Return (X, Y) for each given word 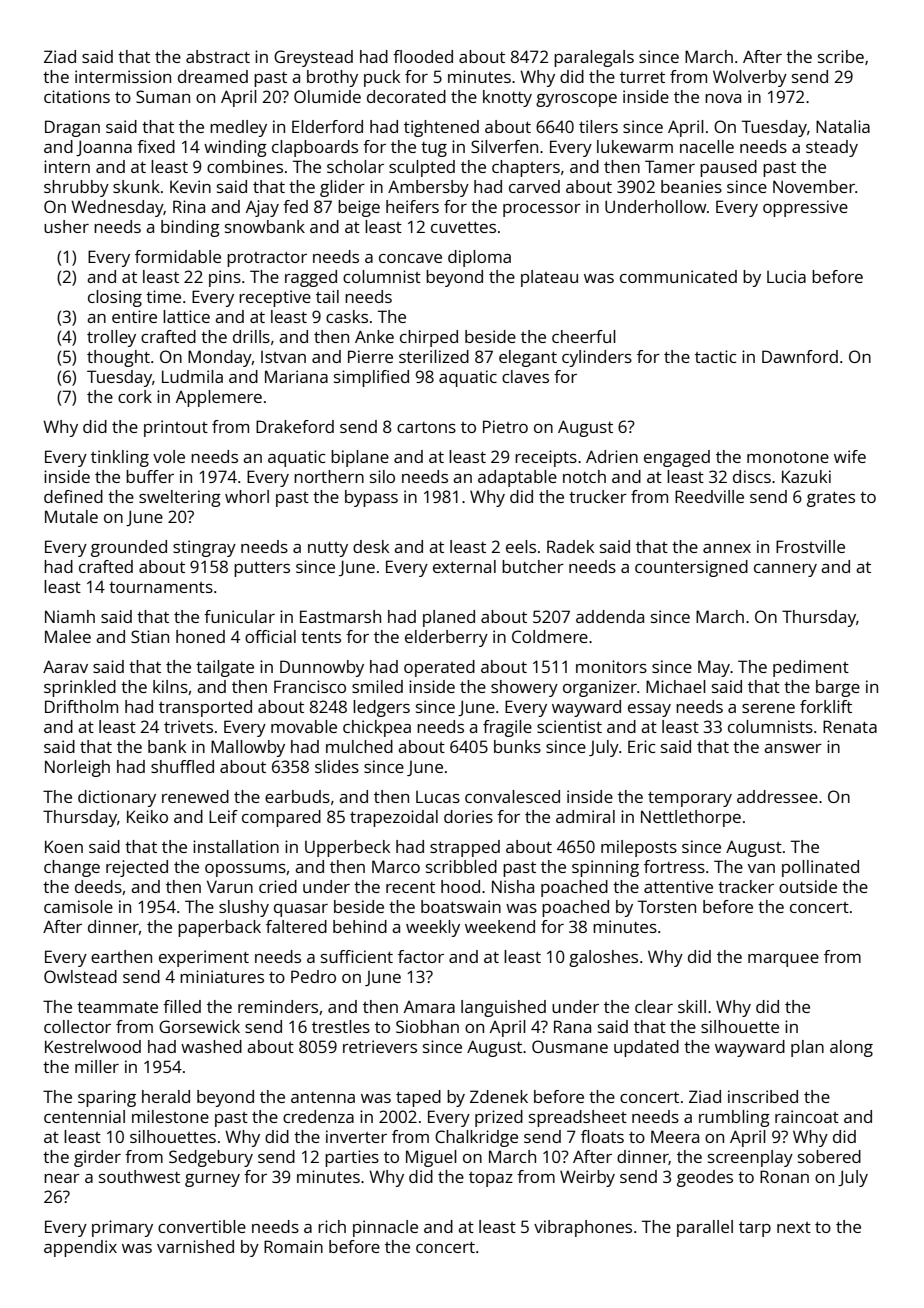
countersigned (691, 568)
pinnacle (385, 1228)
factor (421, 956)
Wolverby (750, 78)
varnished (195, 1246)
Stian (150, 636)
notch (584, 476)
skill (692, 1006)
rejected (137, 868)
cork (135, 396)
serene (768, 708)
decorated (406, 96)
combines (245, 166)
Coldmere (550, 636)
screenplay (750, 1158)
